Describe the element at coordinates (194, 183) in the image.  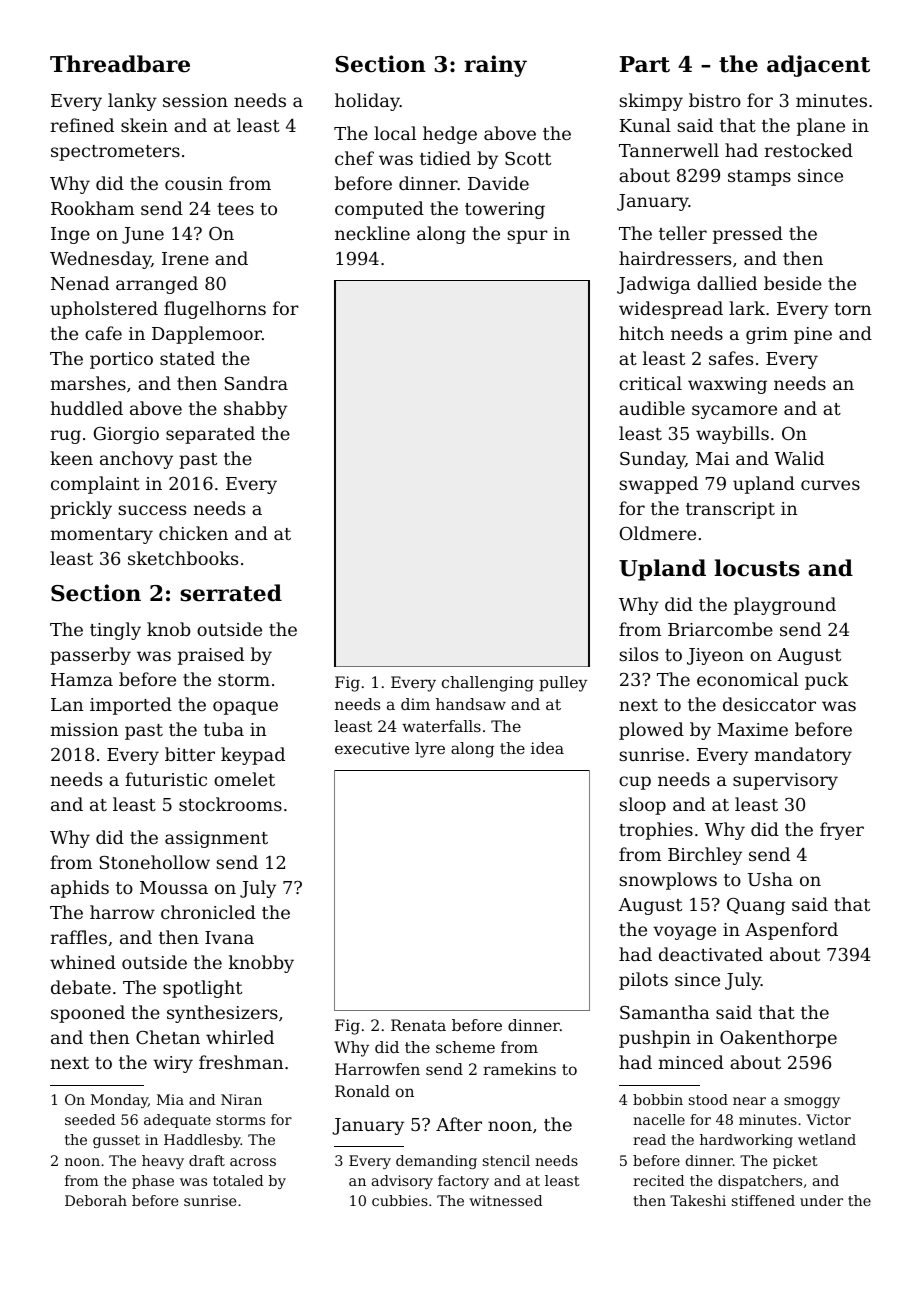
I see `cousin` at that location.
